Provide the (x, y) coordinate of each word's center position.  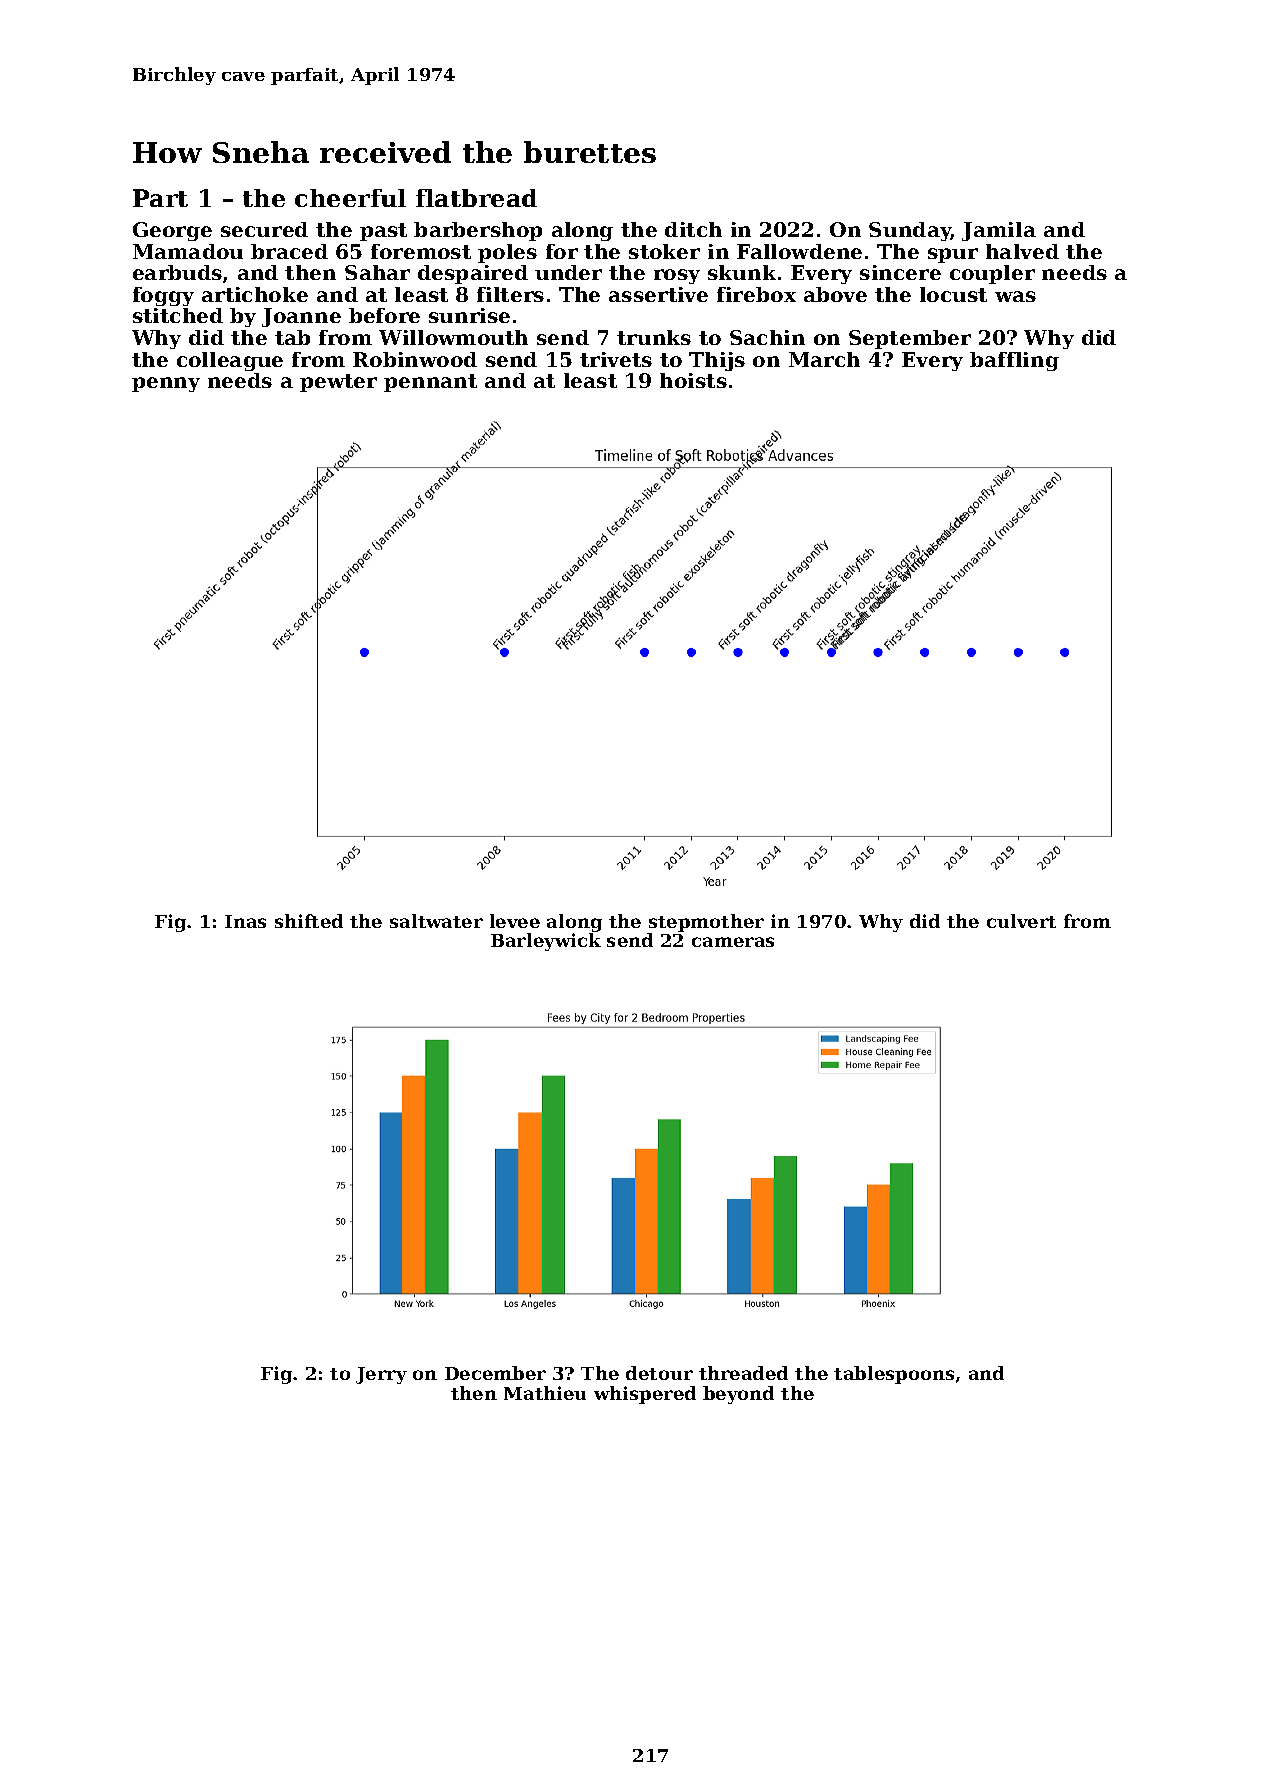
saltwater (436, 921)
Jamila (999, 231)
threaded (743, 1373)
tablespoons (894, 1375)
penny (166, 384)
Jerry (381, 1375)
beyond (738, 1395)
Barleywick (546, 942)
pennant (430, 383)
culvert (1021, 921)
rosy (677, 276)
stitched (178, 315)
